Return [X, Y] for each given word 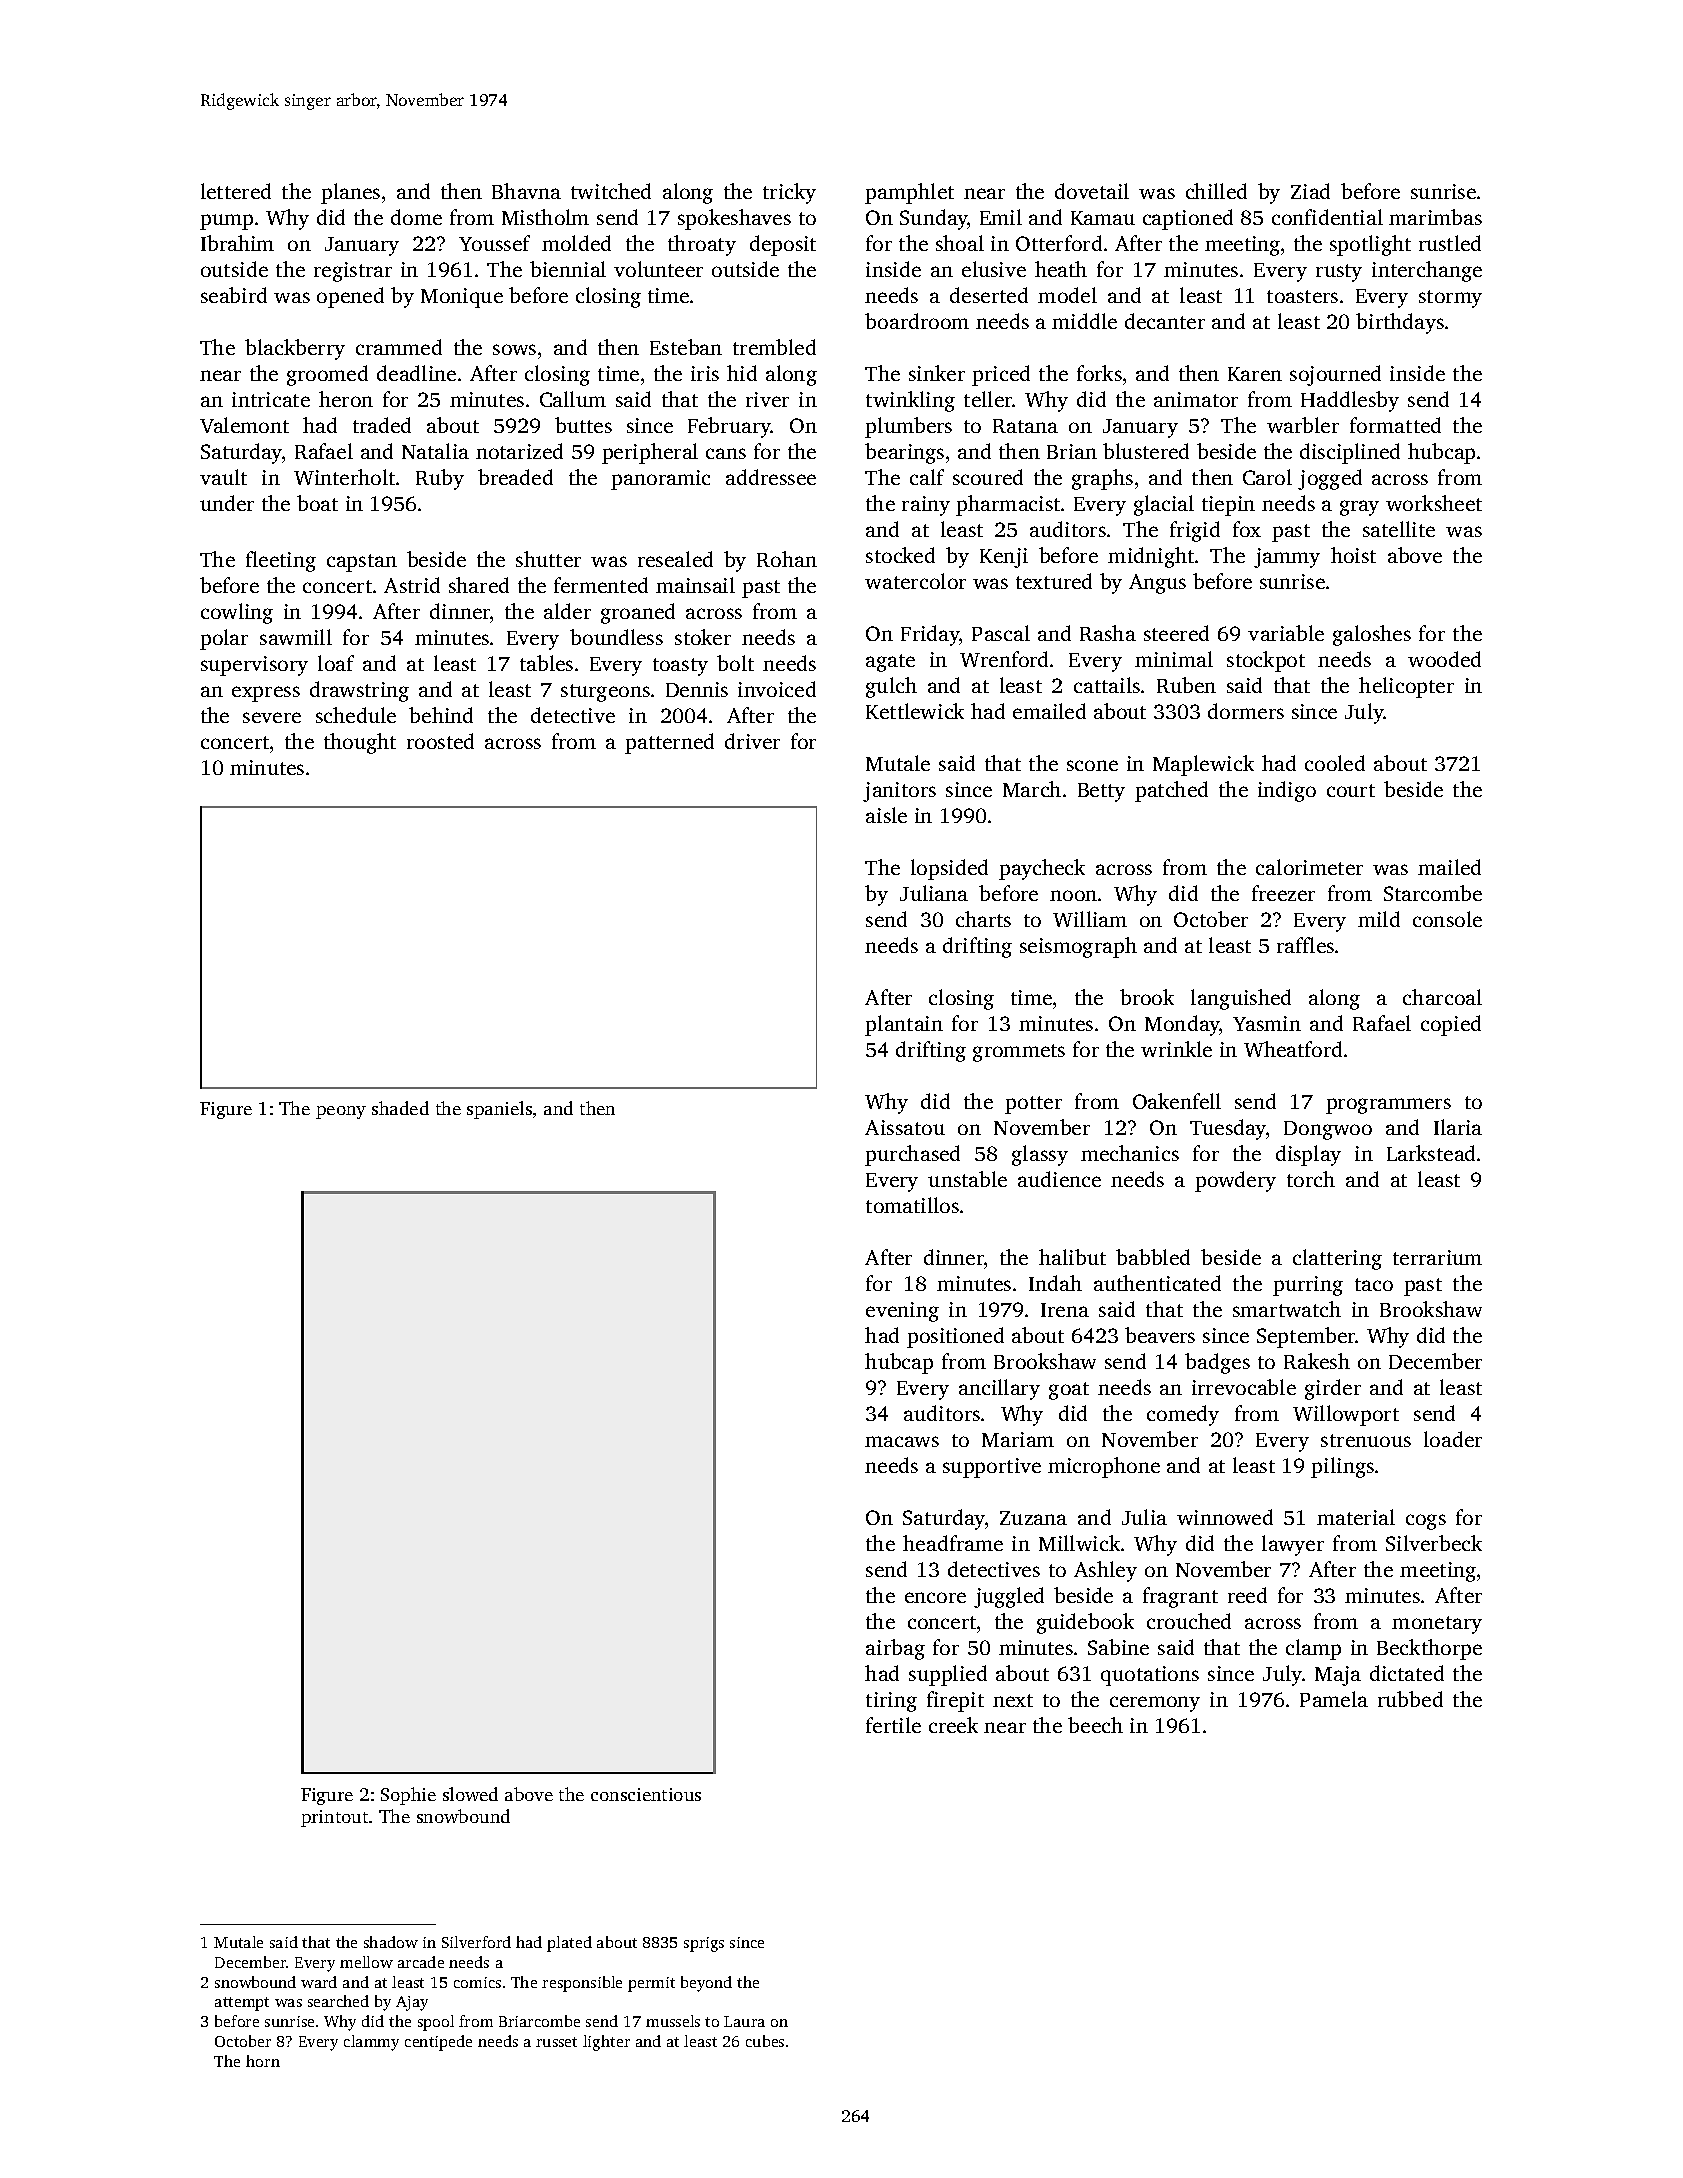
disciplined [1350, 453]
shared [479, 585]
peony [341, 1112]
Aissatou [905, 1127]
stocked [900, 555]
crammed [399, 347]
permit [651, 1984]
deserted [989, 295]
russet [556, 2042]
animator [1196, 399]
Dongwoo [1328, 1130]
